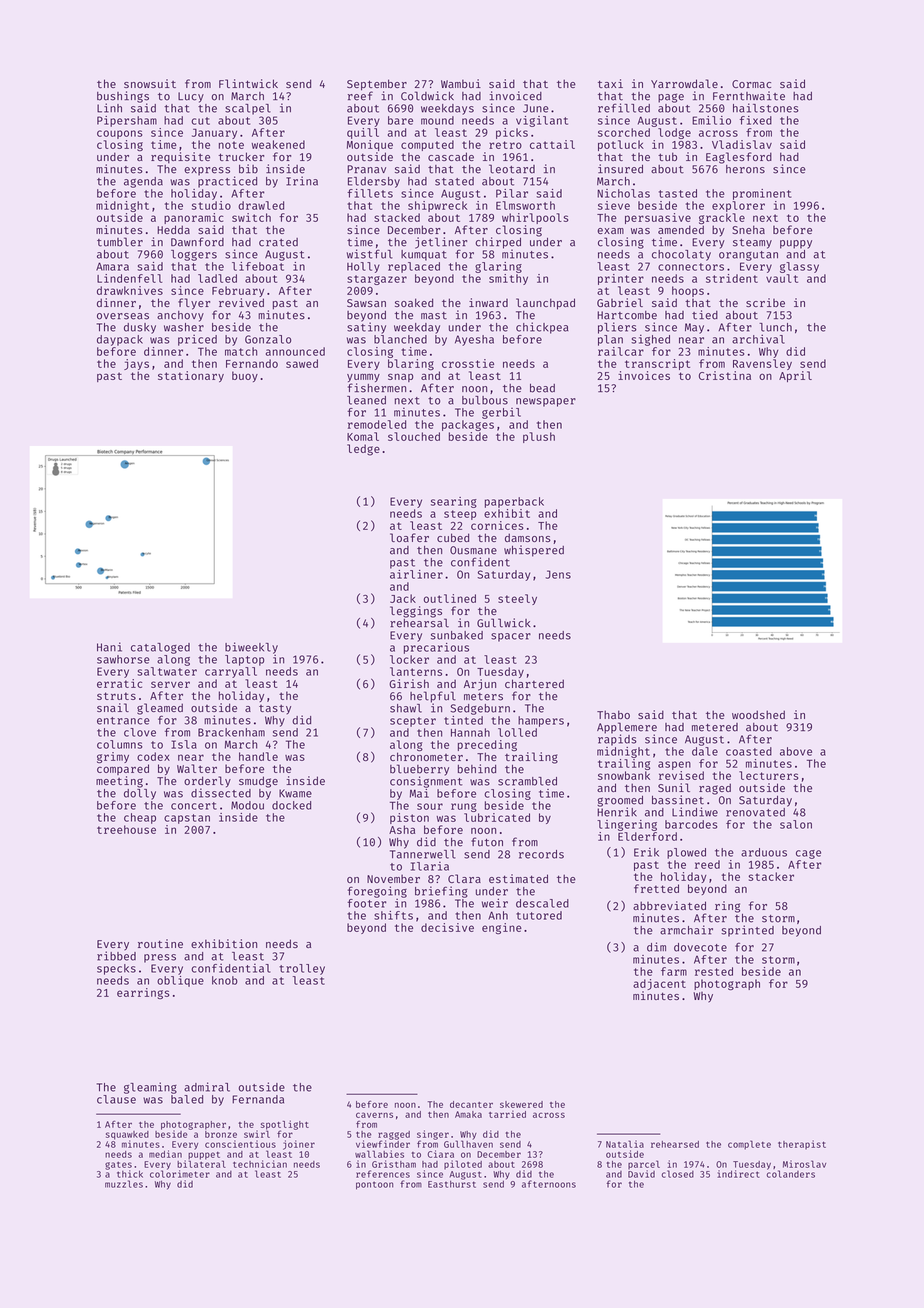 The height and width of the screenshot is (1308, 924). Describe the element at coordinates (130, 290) in the screenshot. I see `drawknives` at that location.
